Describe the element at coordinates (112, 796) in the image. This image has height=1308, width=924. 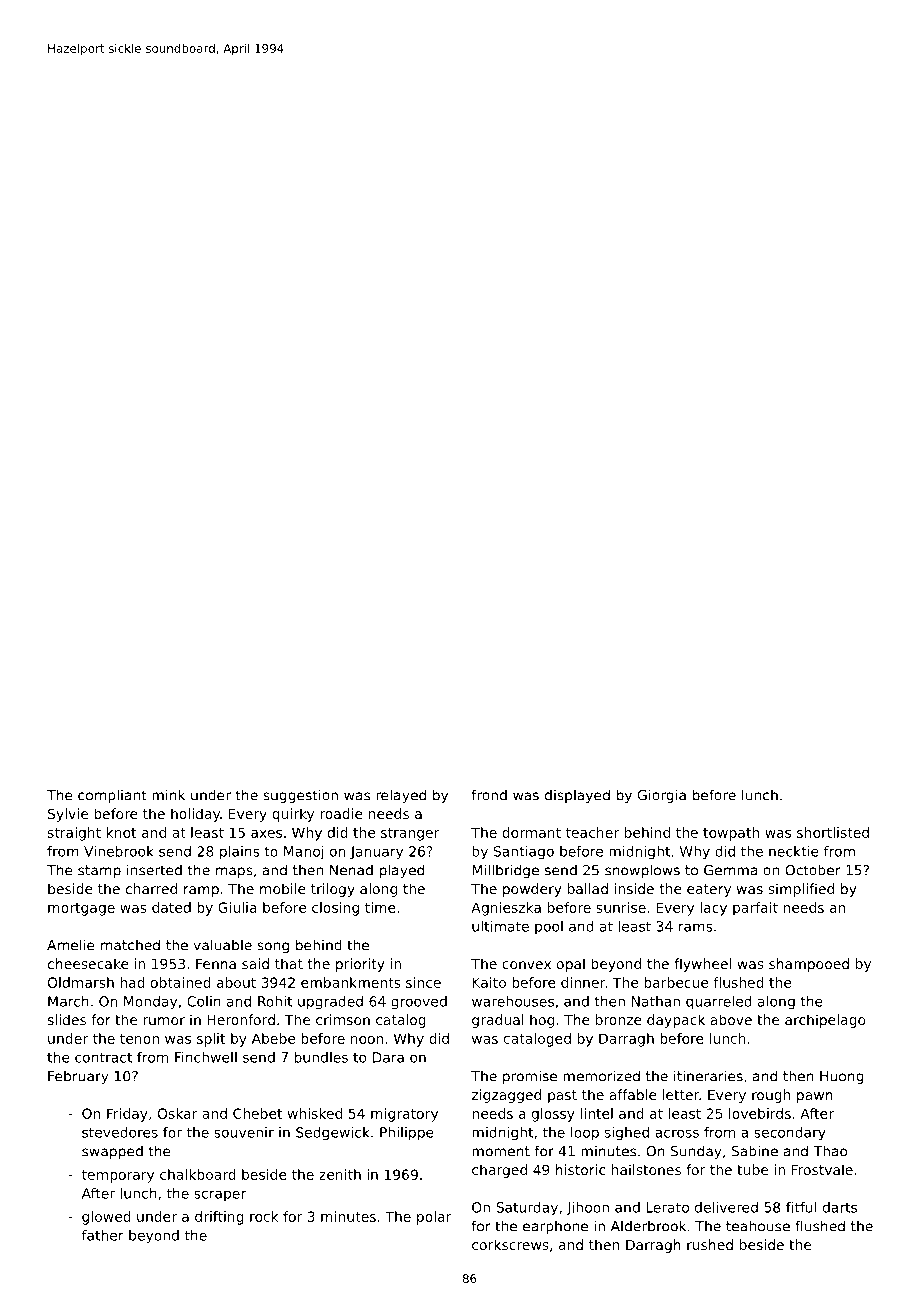
I see `compliant` at that location.
